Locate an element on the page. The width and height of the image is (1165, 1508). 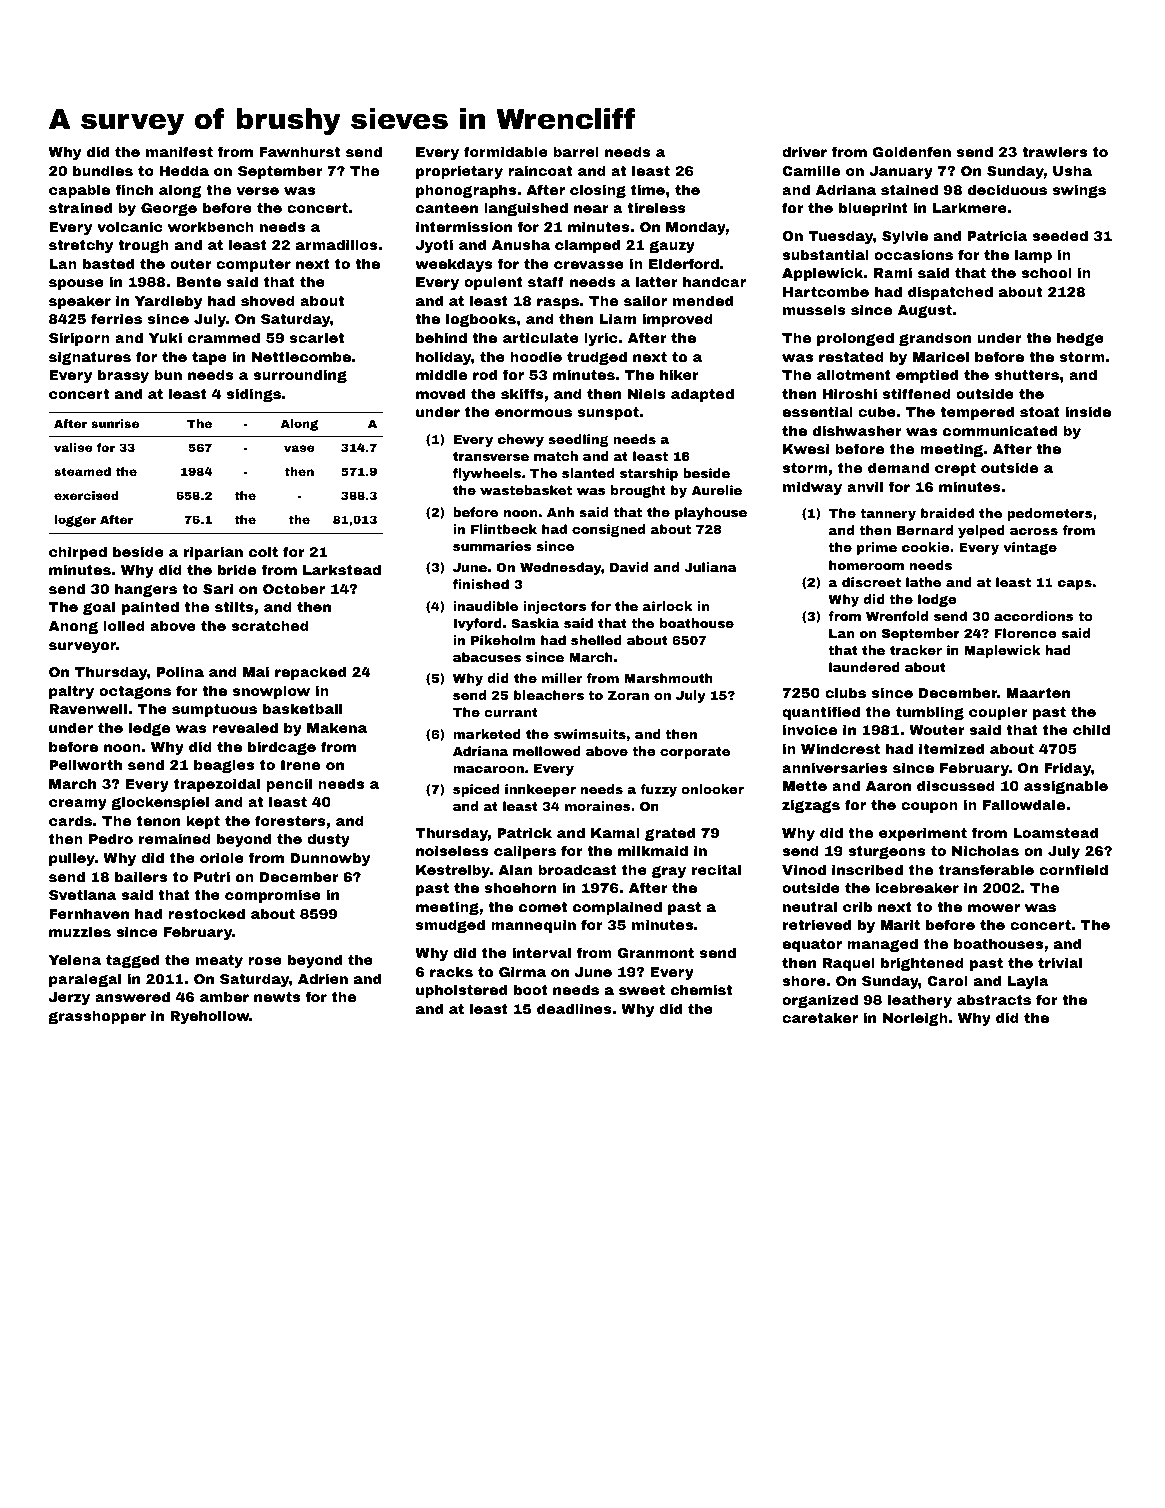
Norleigh is located at coordinates (915, 1019).
